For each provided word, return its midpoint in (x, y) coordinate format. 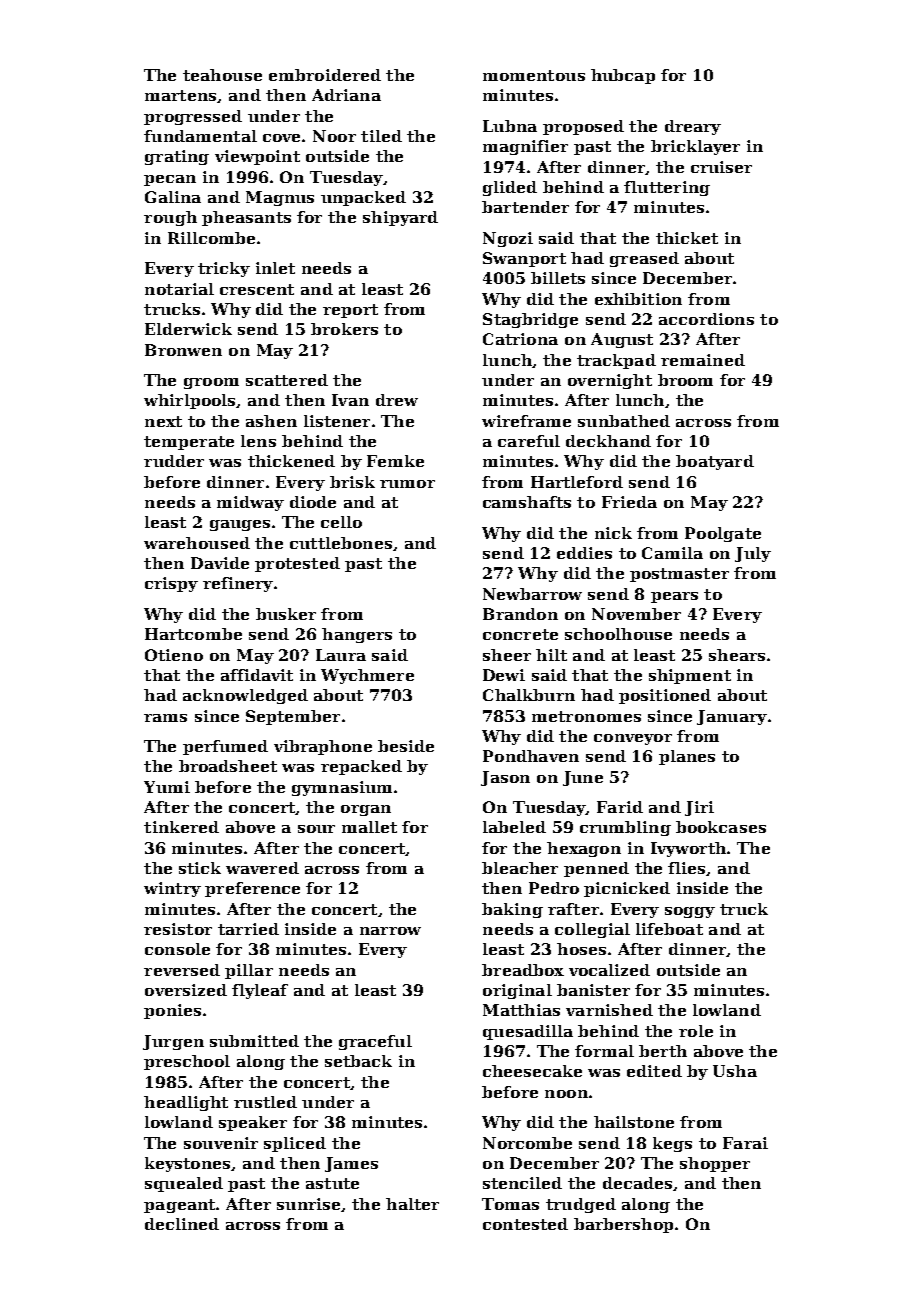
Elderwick (188, 329)
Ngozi (508, 239)
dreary (693, 127)
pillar (249, 971)
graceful (375, 1042)
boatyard (715, 462)
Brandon (520, 614)
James (351, 1164)
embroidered (325, 75)
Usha (735, 1071)
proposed (583, 127)
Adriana (346, 95)
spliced (295, 1144)
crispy (171, 584)
